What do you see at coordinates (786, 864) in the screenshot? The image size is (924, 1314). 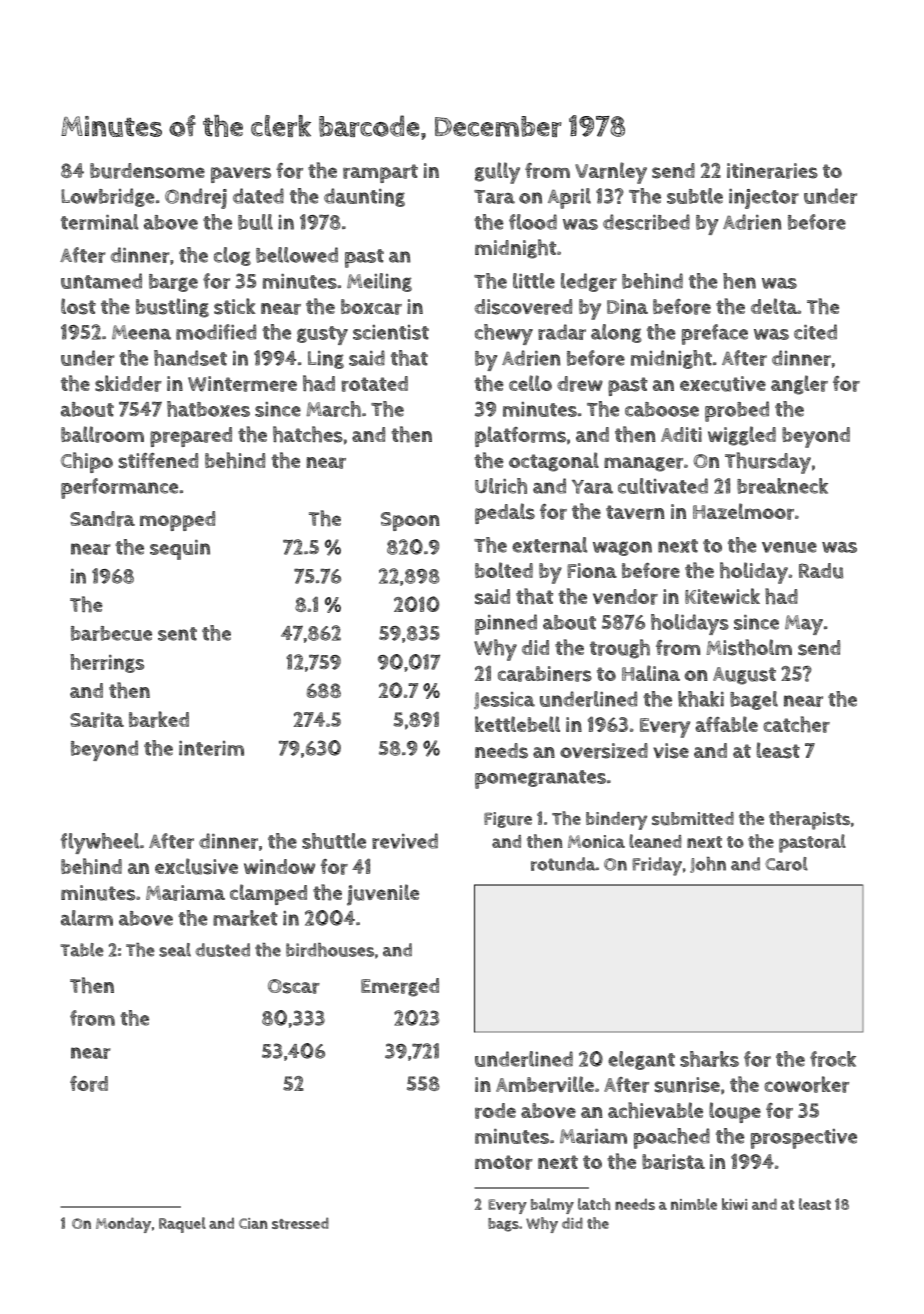 I see `Carol` at bounding box center [786, 864].
